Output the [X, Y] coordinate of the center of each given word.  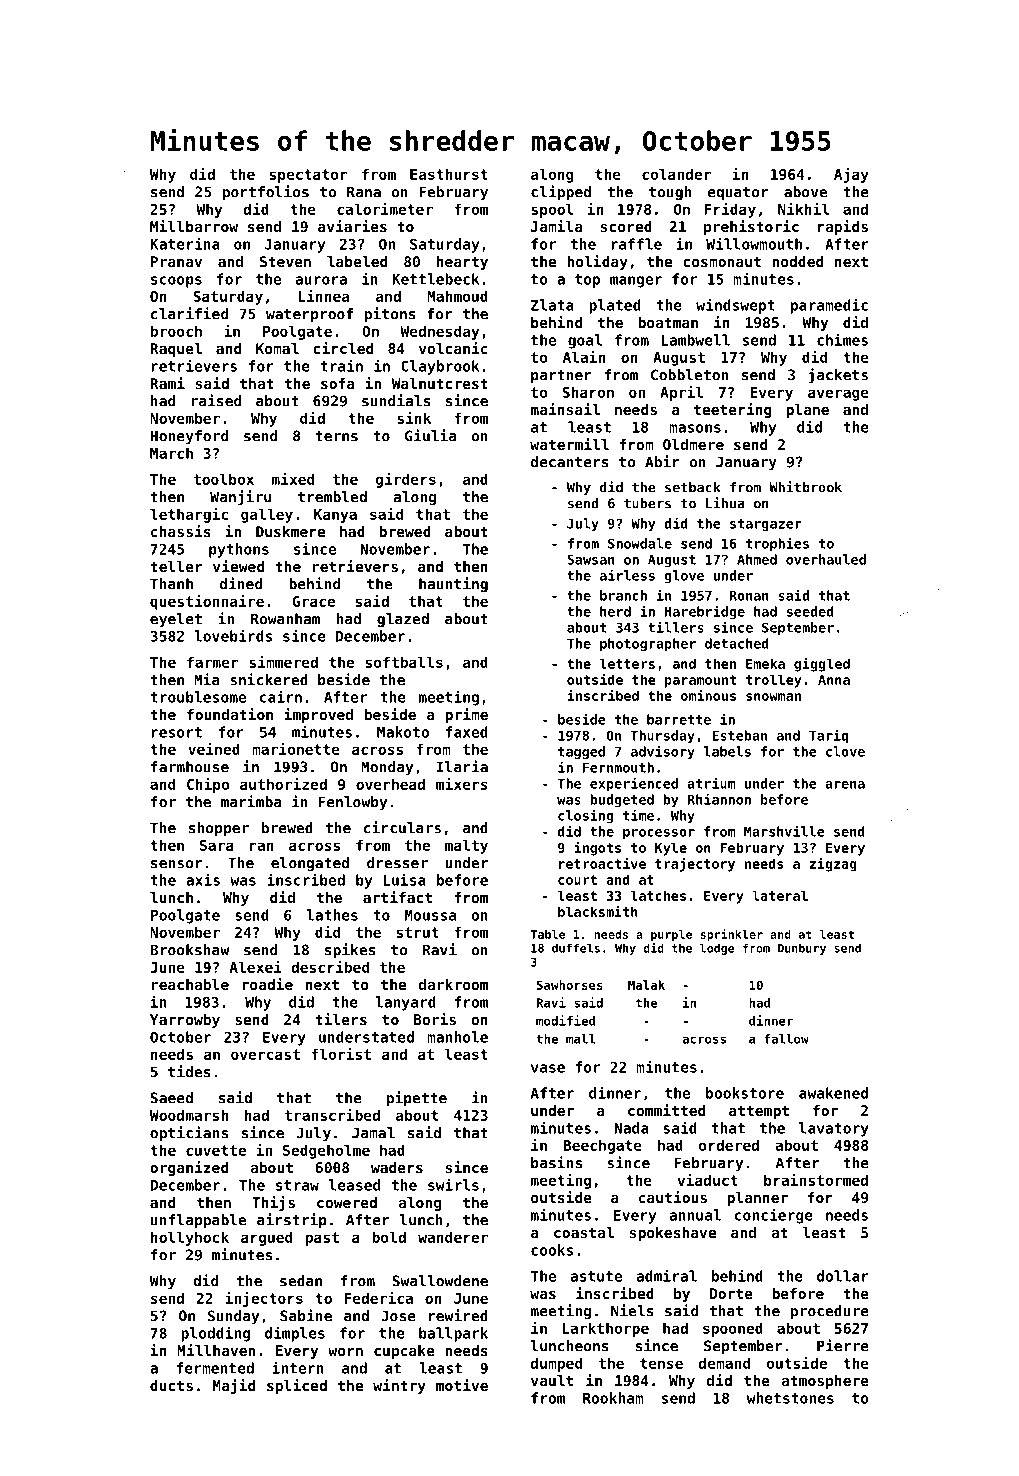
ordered [729, 1145]
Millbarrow [194, 226]
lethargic [189, 515]
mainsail [565, 409]
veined [214, 749]
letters [627, 663]
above [805, 192]
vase [548, 1068]
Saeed [171, 1098]
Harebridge [705, 612]
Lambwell [695, 340]
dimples [295, 1334]
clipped [561, 193]
